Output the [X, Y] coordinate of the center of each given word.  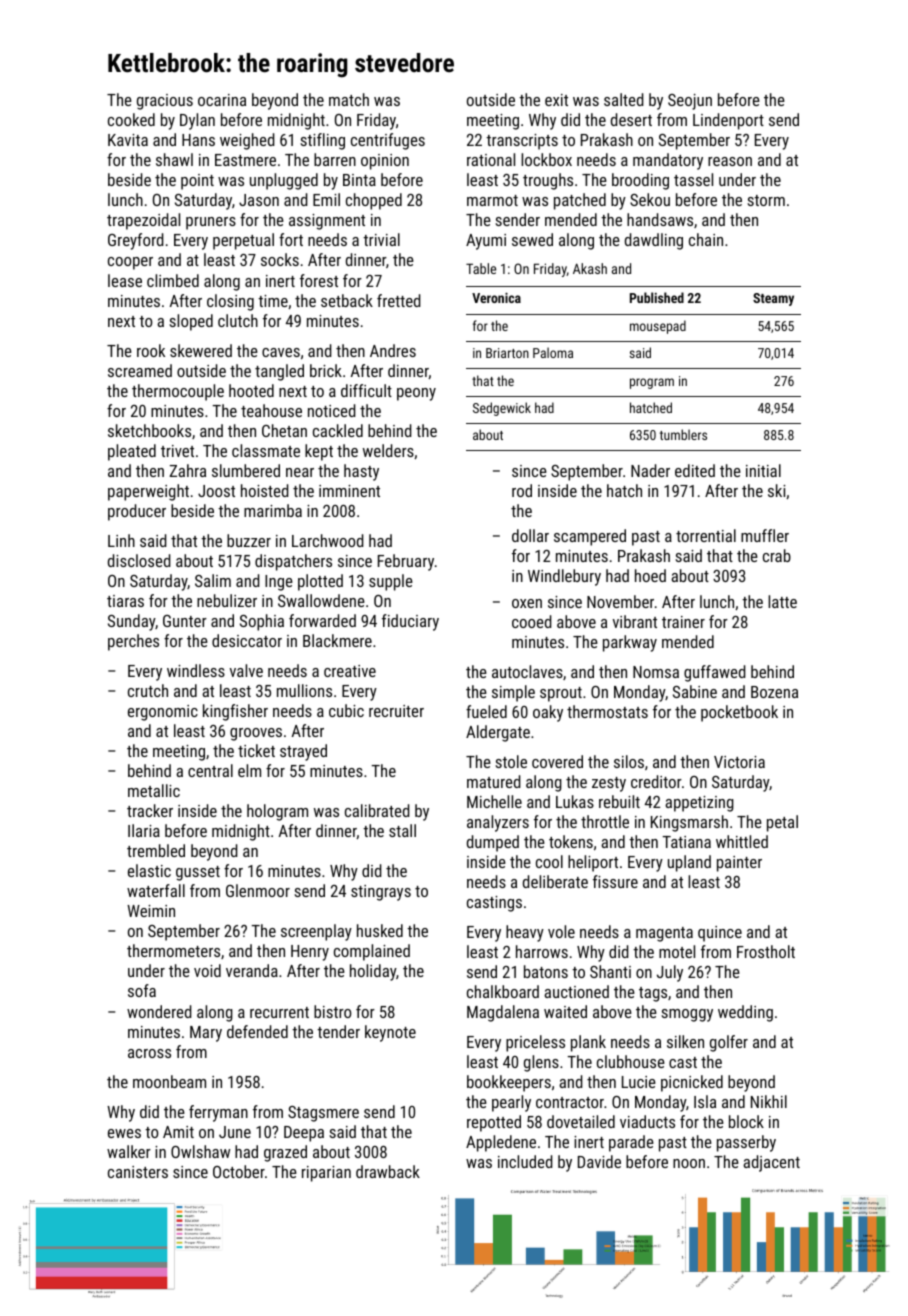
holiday [373, 972]
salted [624, 99]
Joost [216, 491]
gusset [198, 873]
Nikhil [769, 1101]
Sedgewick [502, 409]
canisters [138, 1172]
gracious [165, 102]
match [349, 99]
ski [777, 490]
